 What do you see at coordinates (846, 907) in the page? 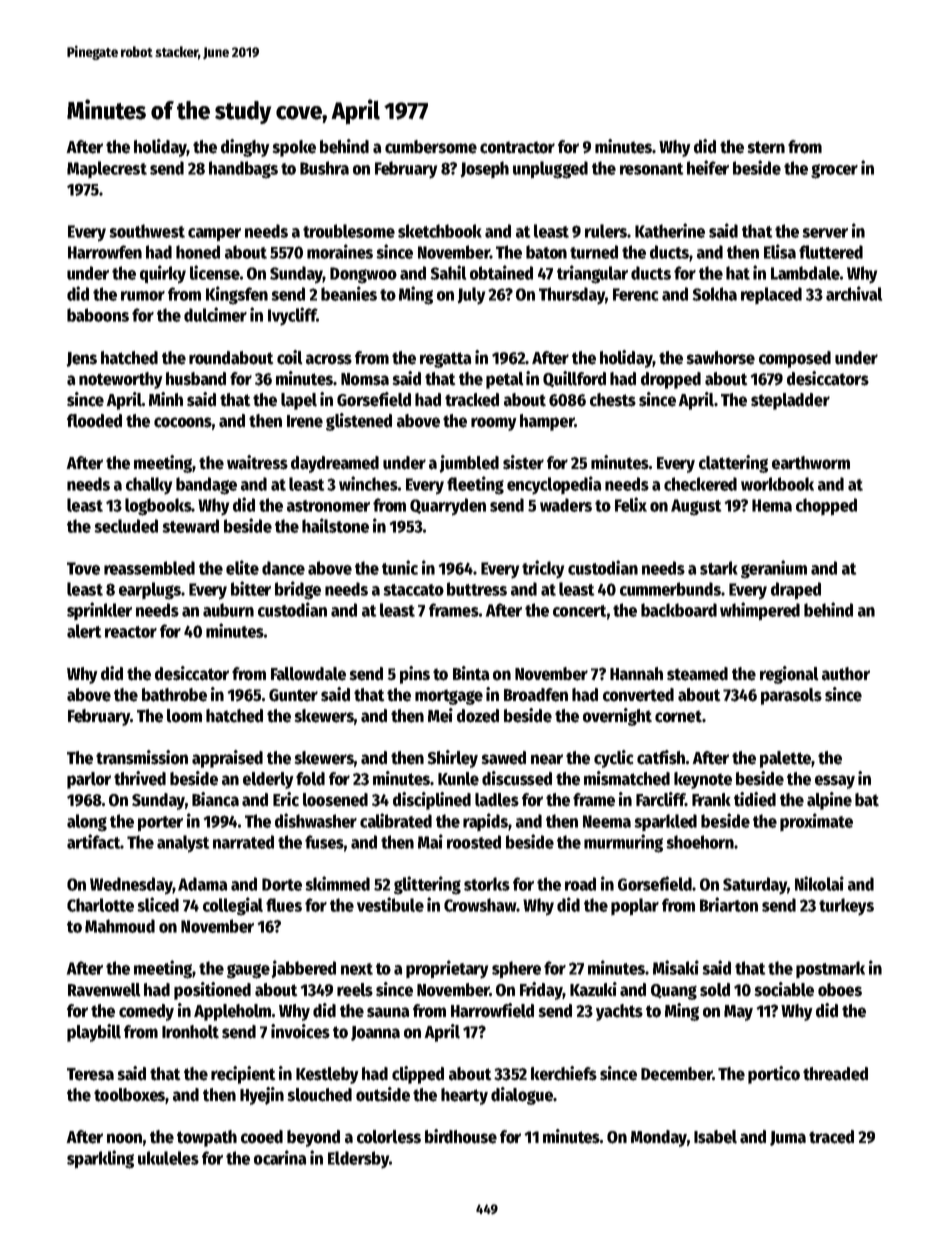
I see `turkeys` at bounding box center [846, 907].
